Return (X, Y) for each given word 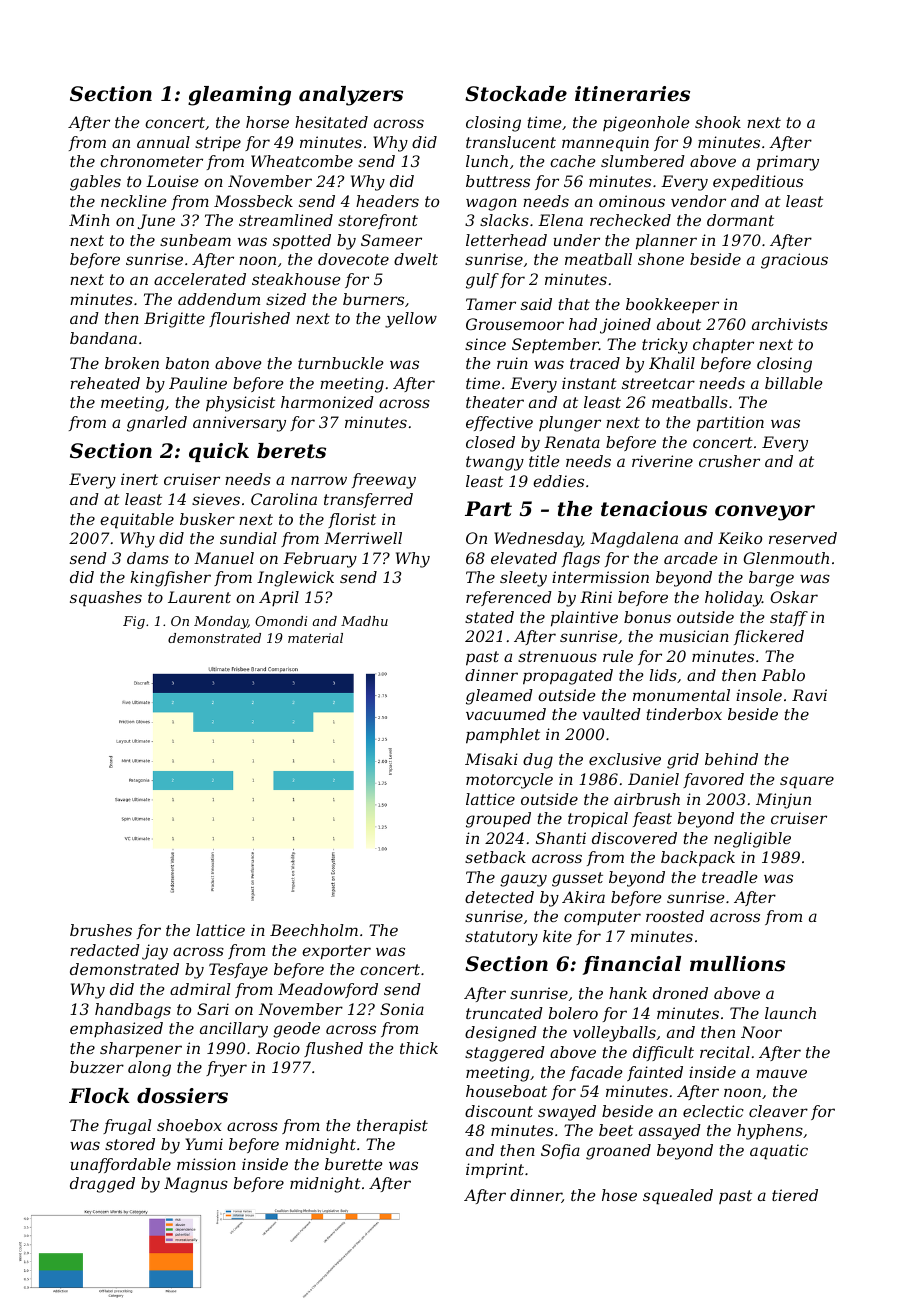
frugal (127, 1127)
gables (95, 183)
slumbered (643, 161)
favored (713, 780)
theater (495, 402)
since (485, 344)
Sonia (402, 1009)
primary (788, 163)
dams (148, 558)
